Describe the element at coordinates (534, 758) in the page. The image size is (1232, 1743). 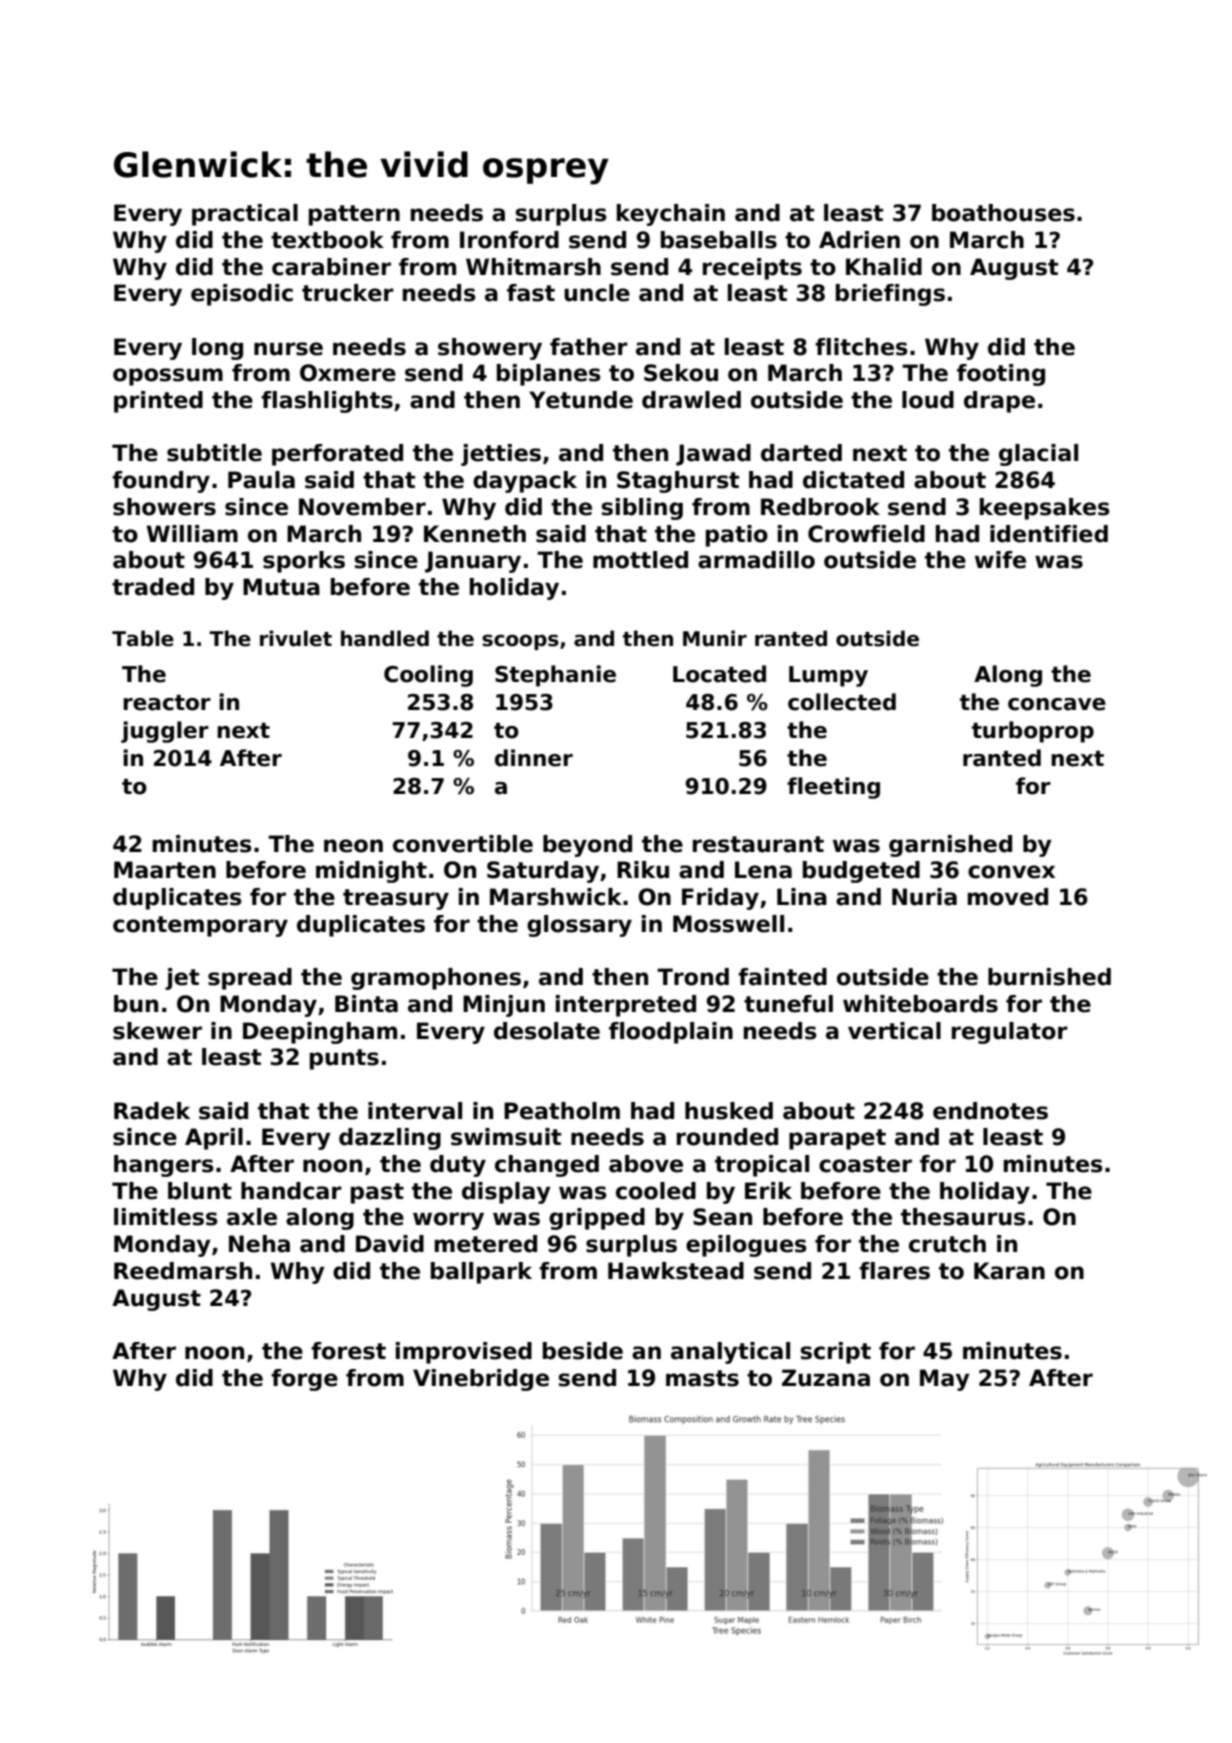
I see `dinner` at that location.
